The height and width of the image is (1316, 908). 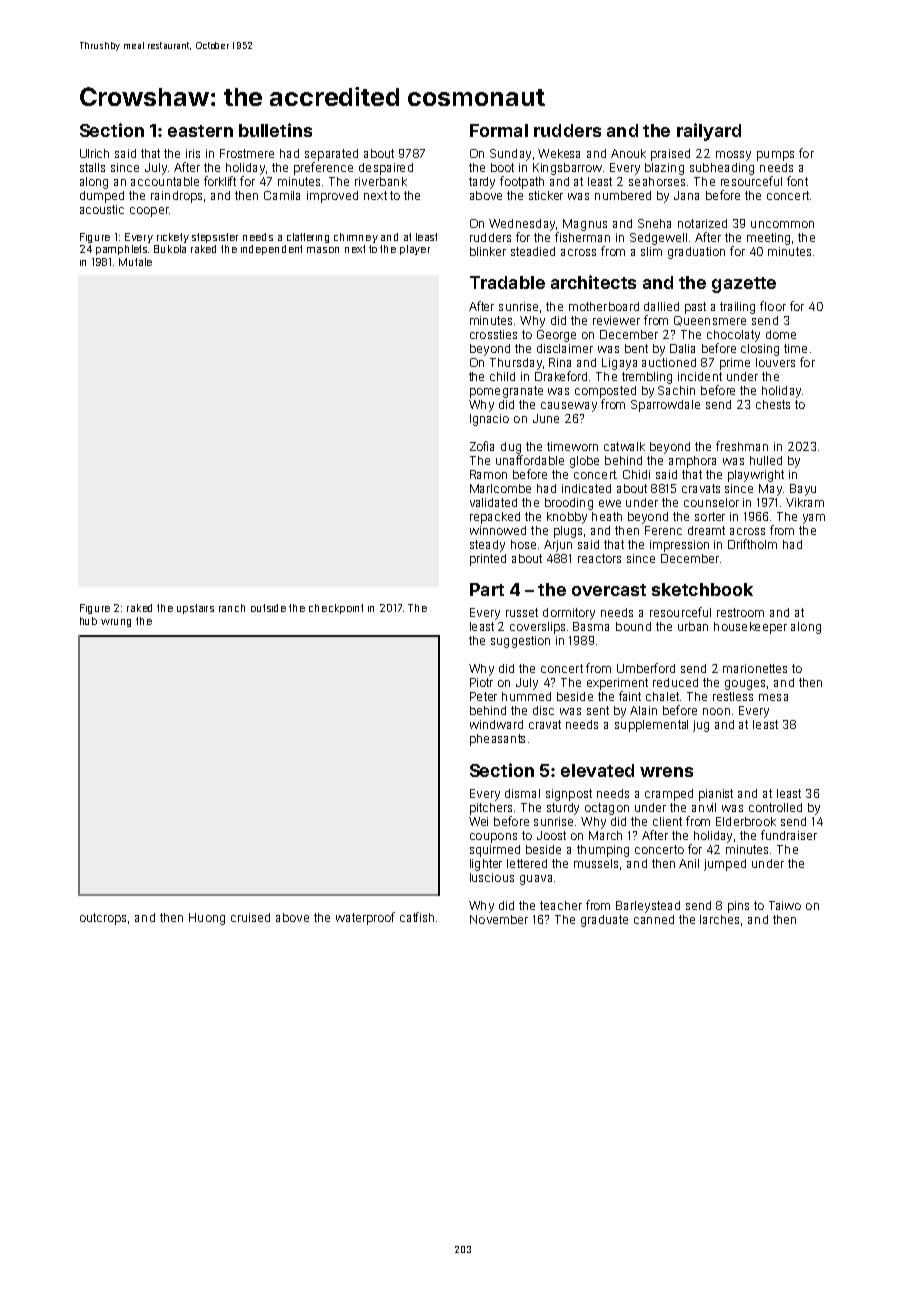 What do you see at coordinates (200, 131) in the image?
I see `eastern` at bounding box center [200, 131].
